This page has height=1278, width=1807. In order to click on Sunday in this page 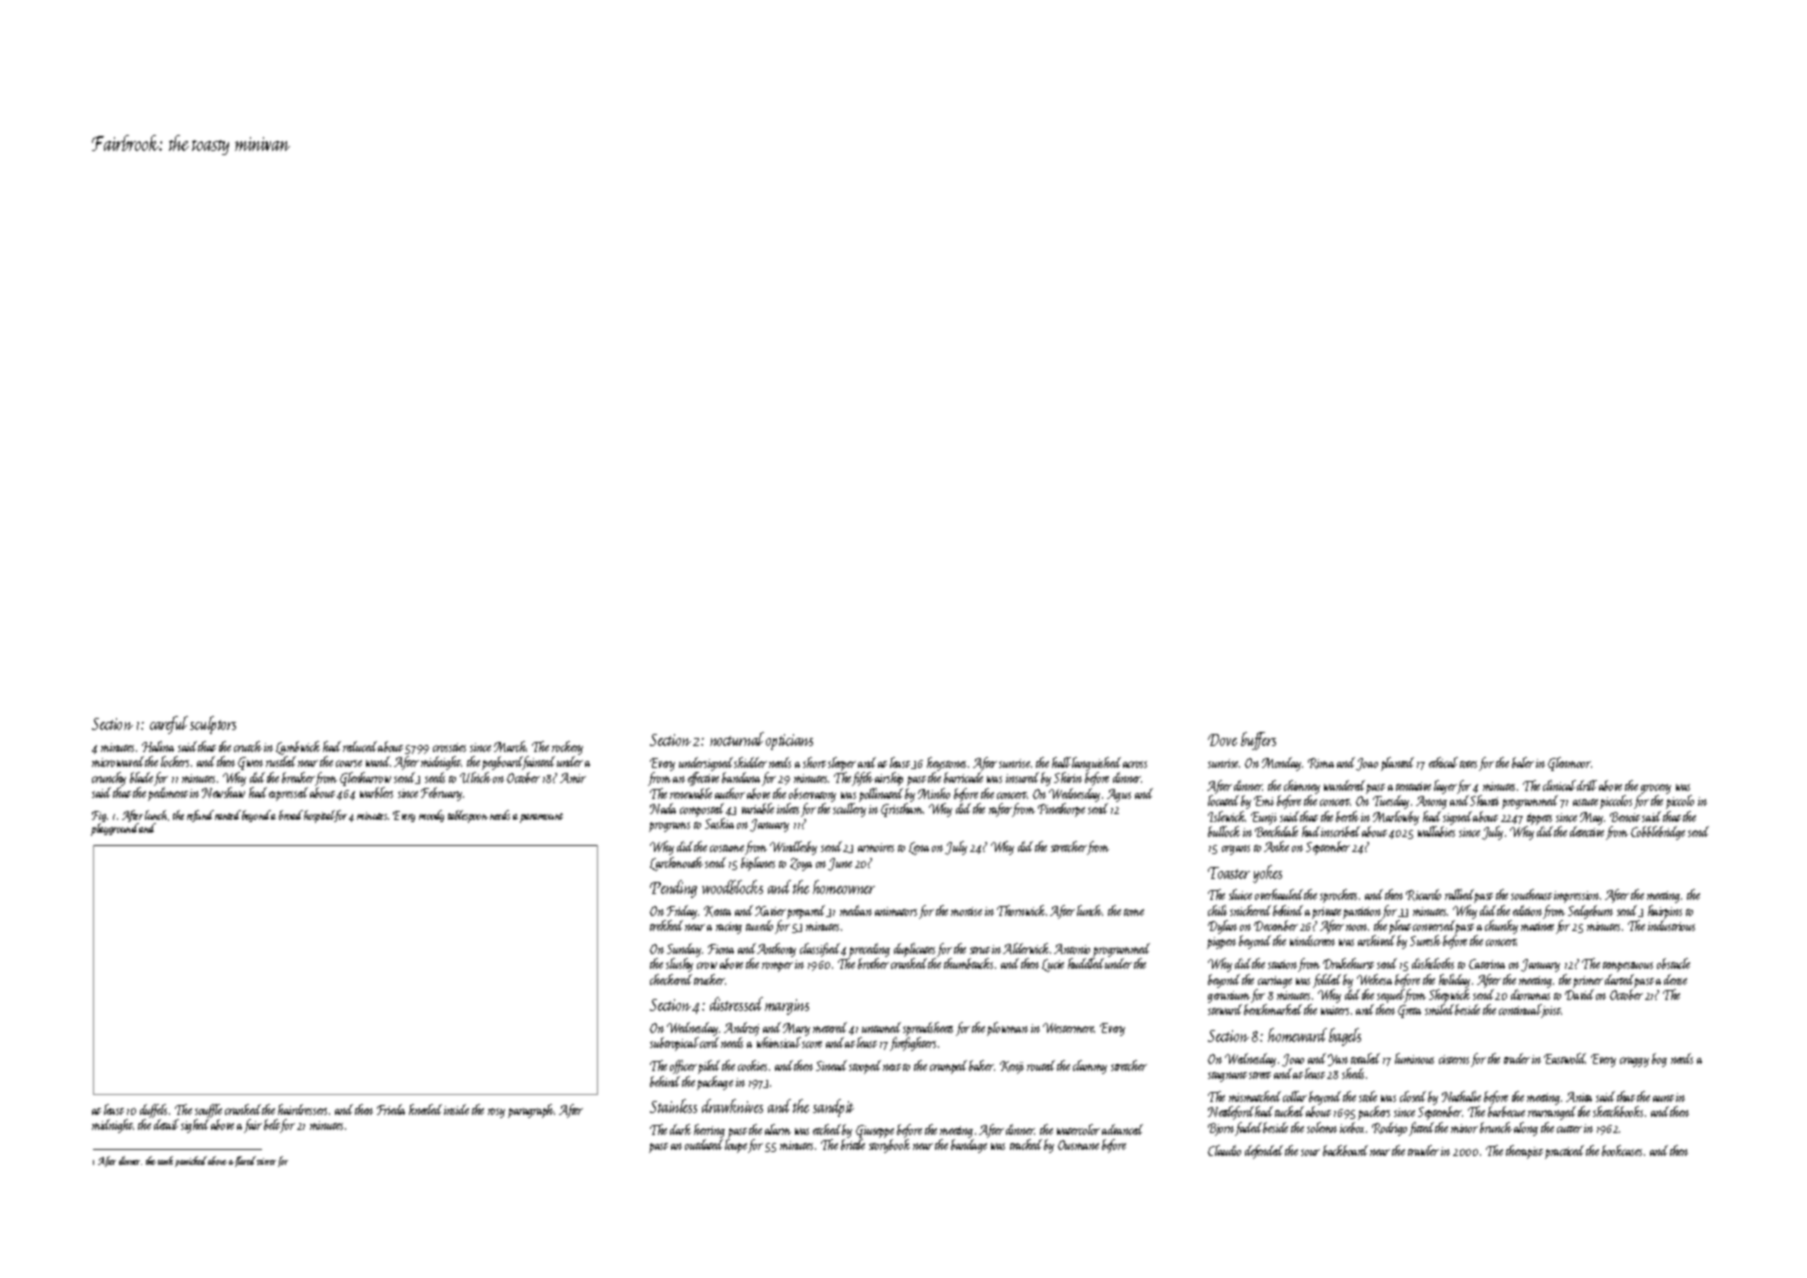, I will do `click(684, 950)`.
